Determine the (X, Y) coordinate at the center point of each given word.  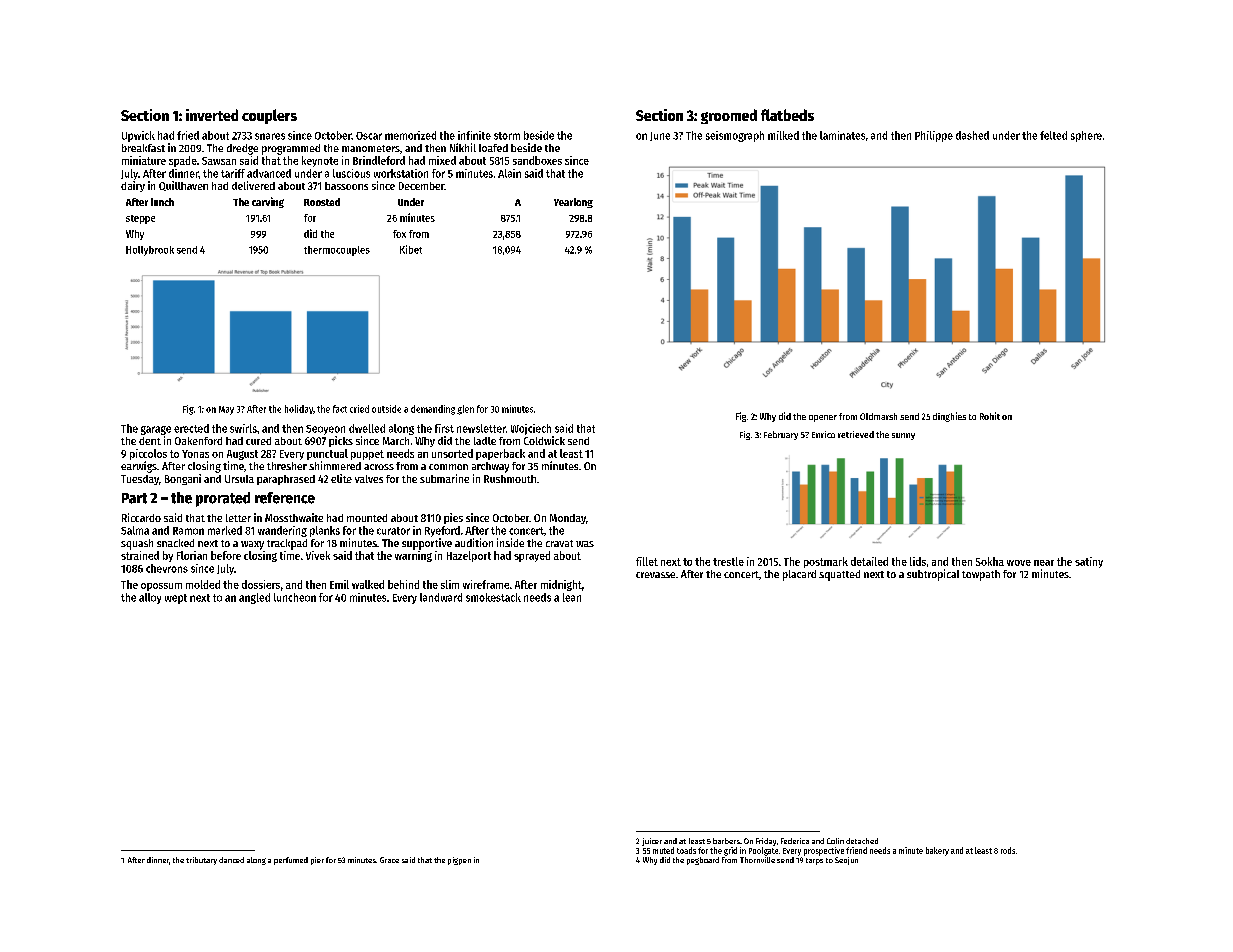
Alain (509, 173)
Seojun (846, 861)
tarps (814, 861)
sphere (1086, 136)
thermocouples (337, 251)
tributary (201, 861)
